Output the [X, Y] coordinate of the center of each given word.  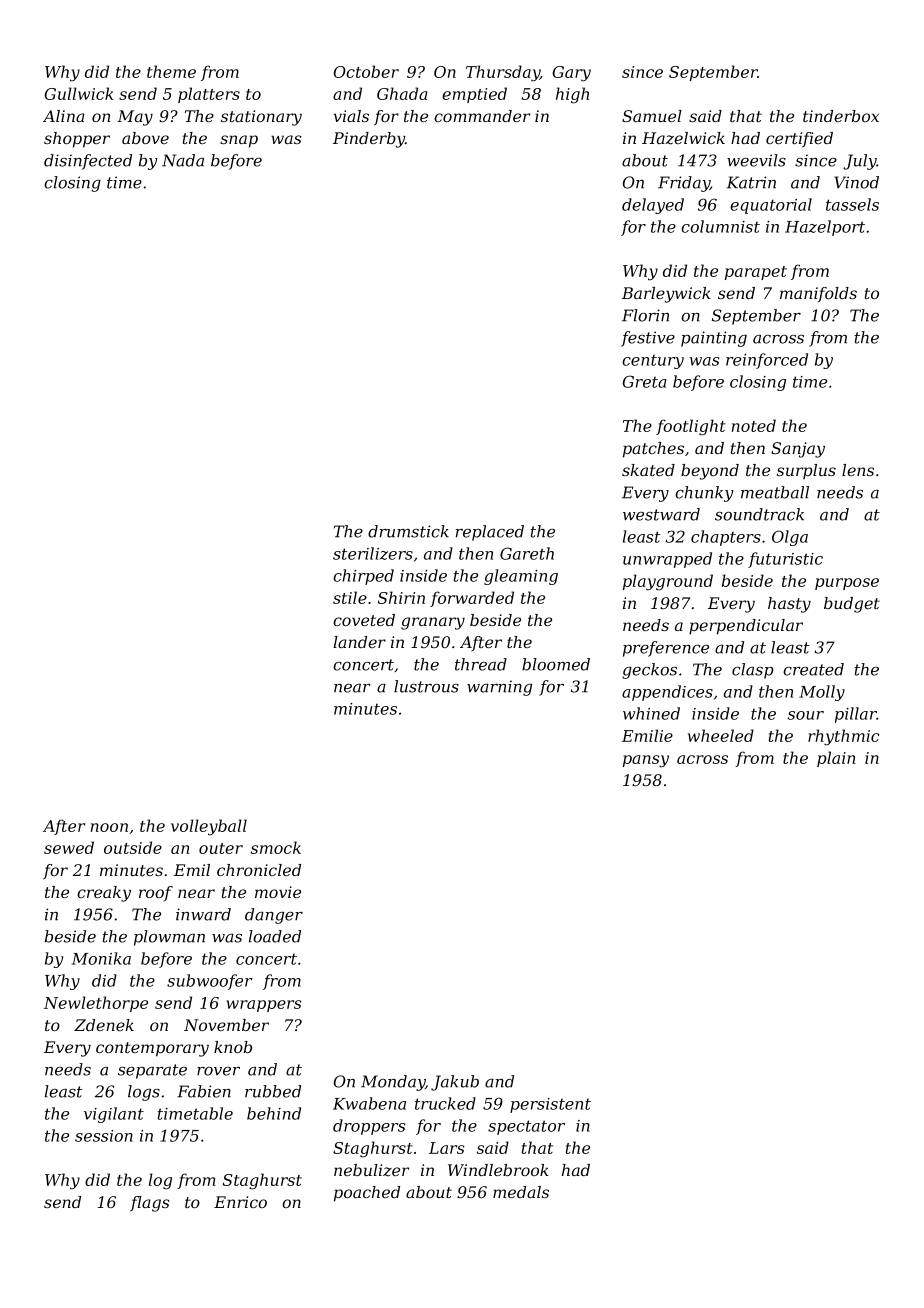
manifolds [818, 294]
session [104, 1136]
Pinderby [369, 140]
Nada [183, 160]
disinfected [88, 162]
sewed [69, 847]
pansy [646, 761]
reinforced [767, 361]
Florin [645, 315]
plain [836, 759]
